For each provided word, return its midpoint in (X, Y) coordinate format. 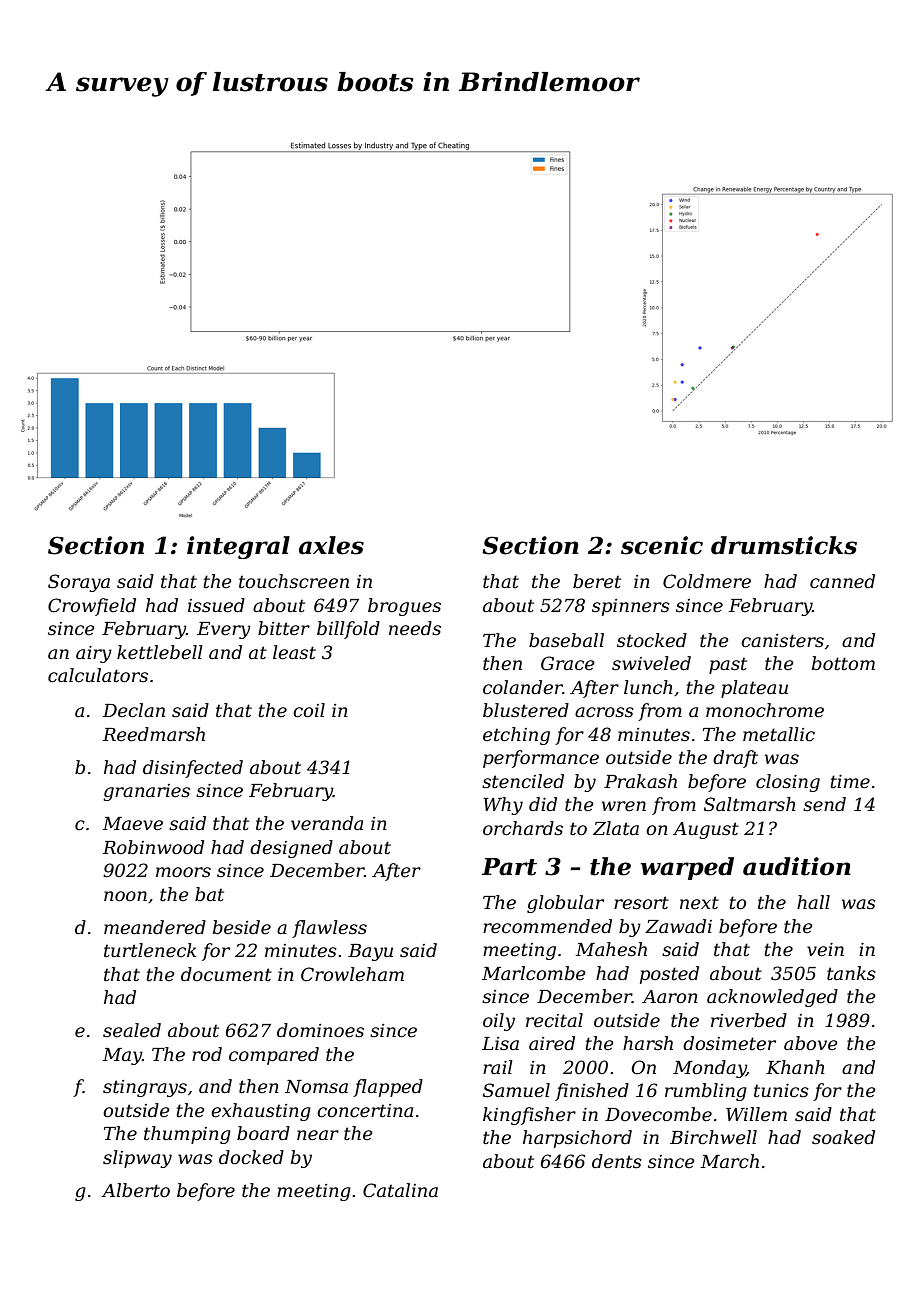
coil (309, 710)
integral (238, 547)
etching (516, 736)
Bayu (370, 952)
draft (735, 759)
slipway (137, 1159)
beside (242, 927)
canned (842, 581)
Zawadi (678, 926)
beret (597, 581)
